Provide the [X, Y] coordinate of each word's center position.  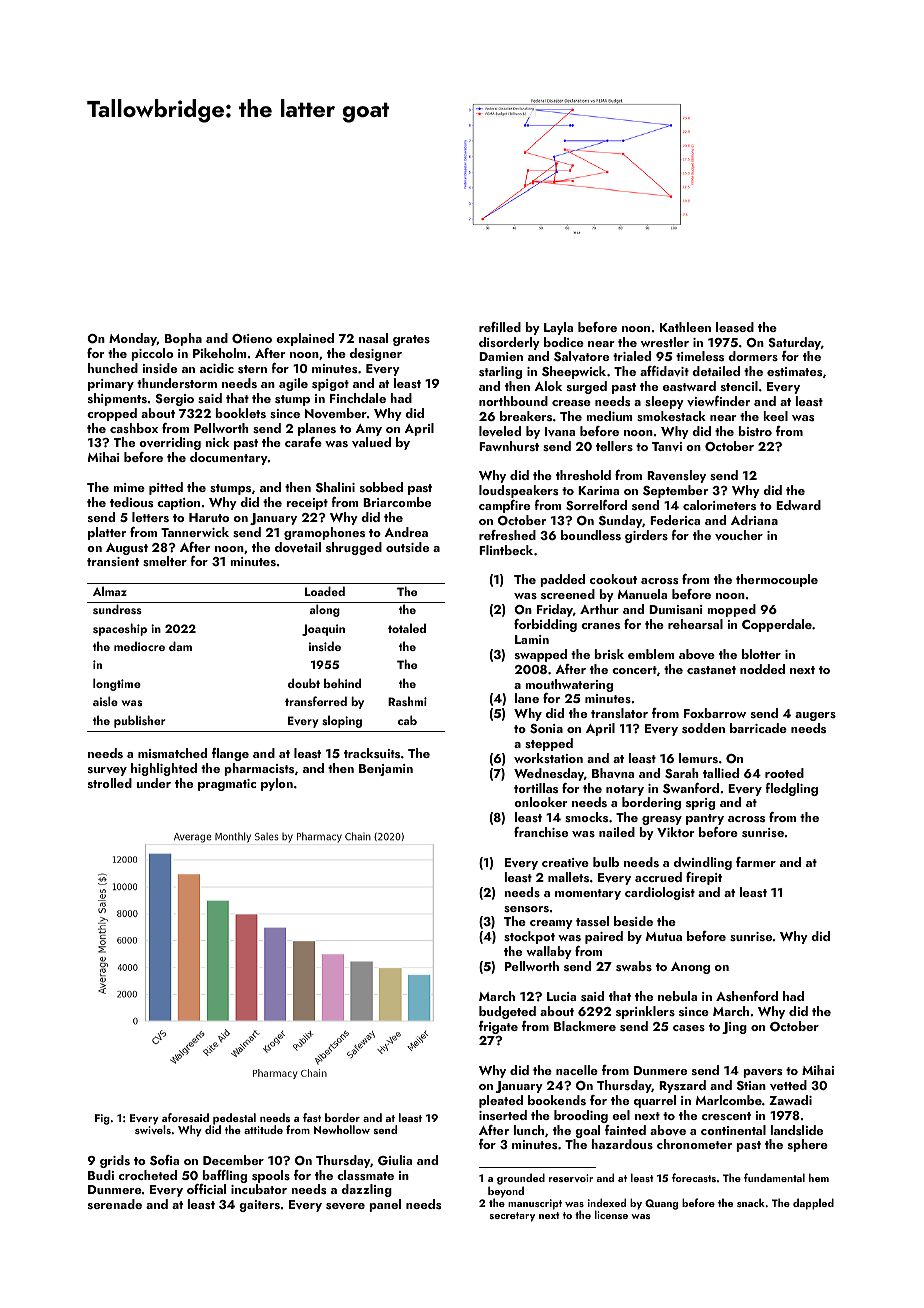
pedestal [234, 1119]
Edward [798, 505]
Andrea [406, 532]
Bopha [183, 339]
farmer [756, 862]
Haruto [209, 517]
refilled [500, 327]
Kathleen [685, 327]
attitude [263, 1129]
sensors [526, 909]
